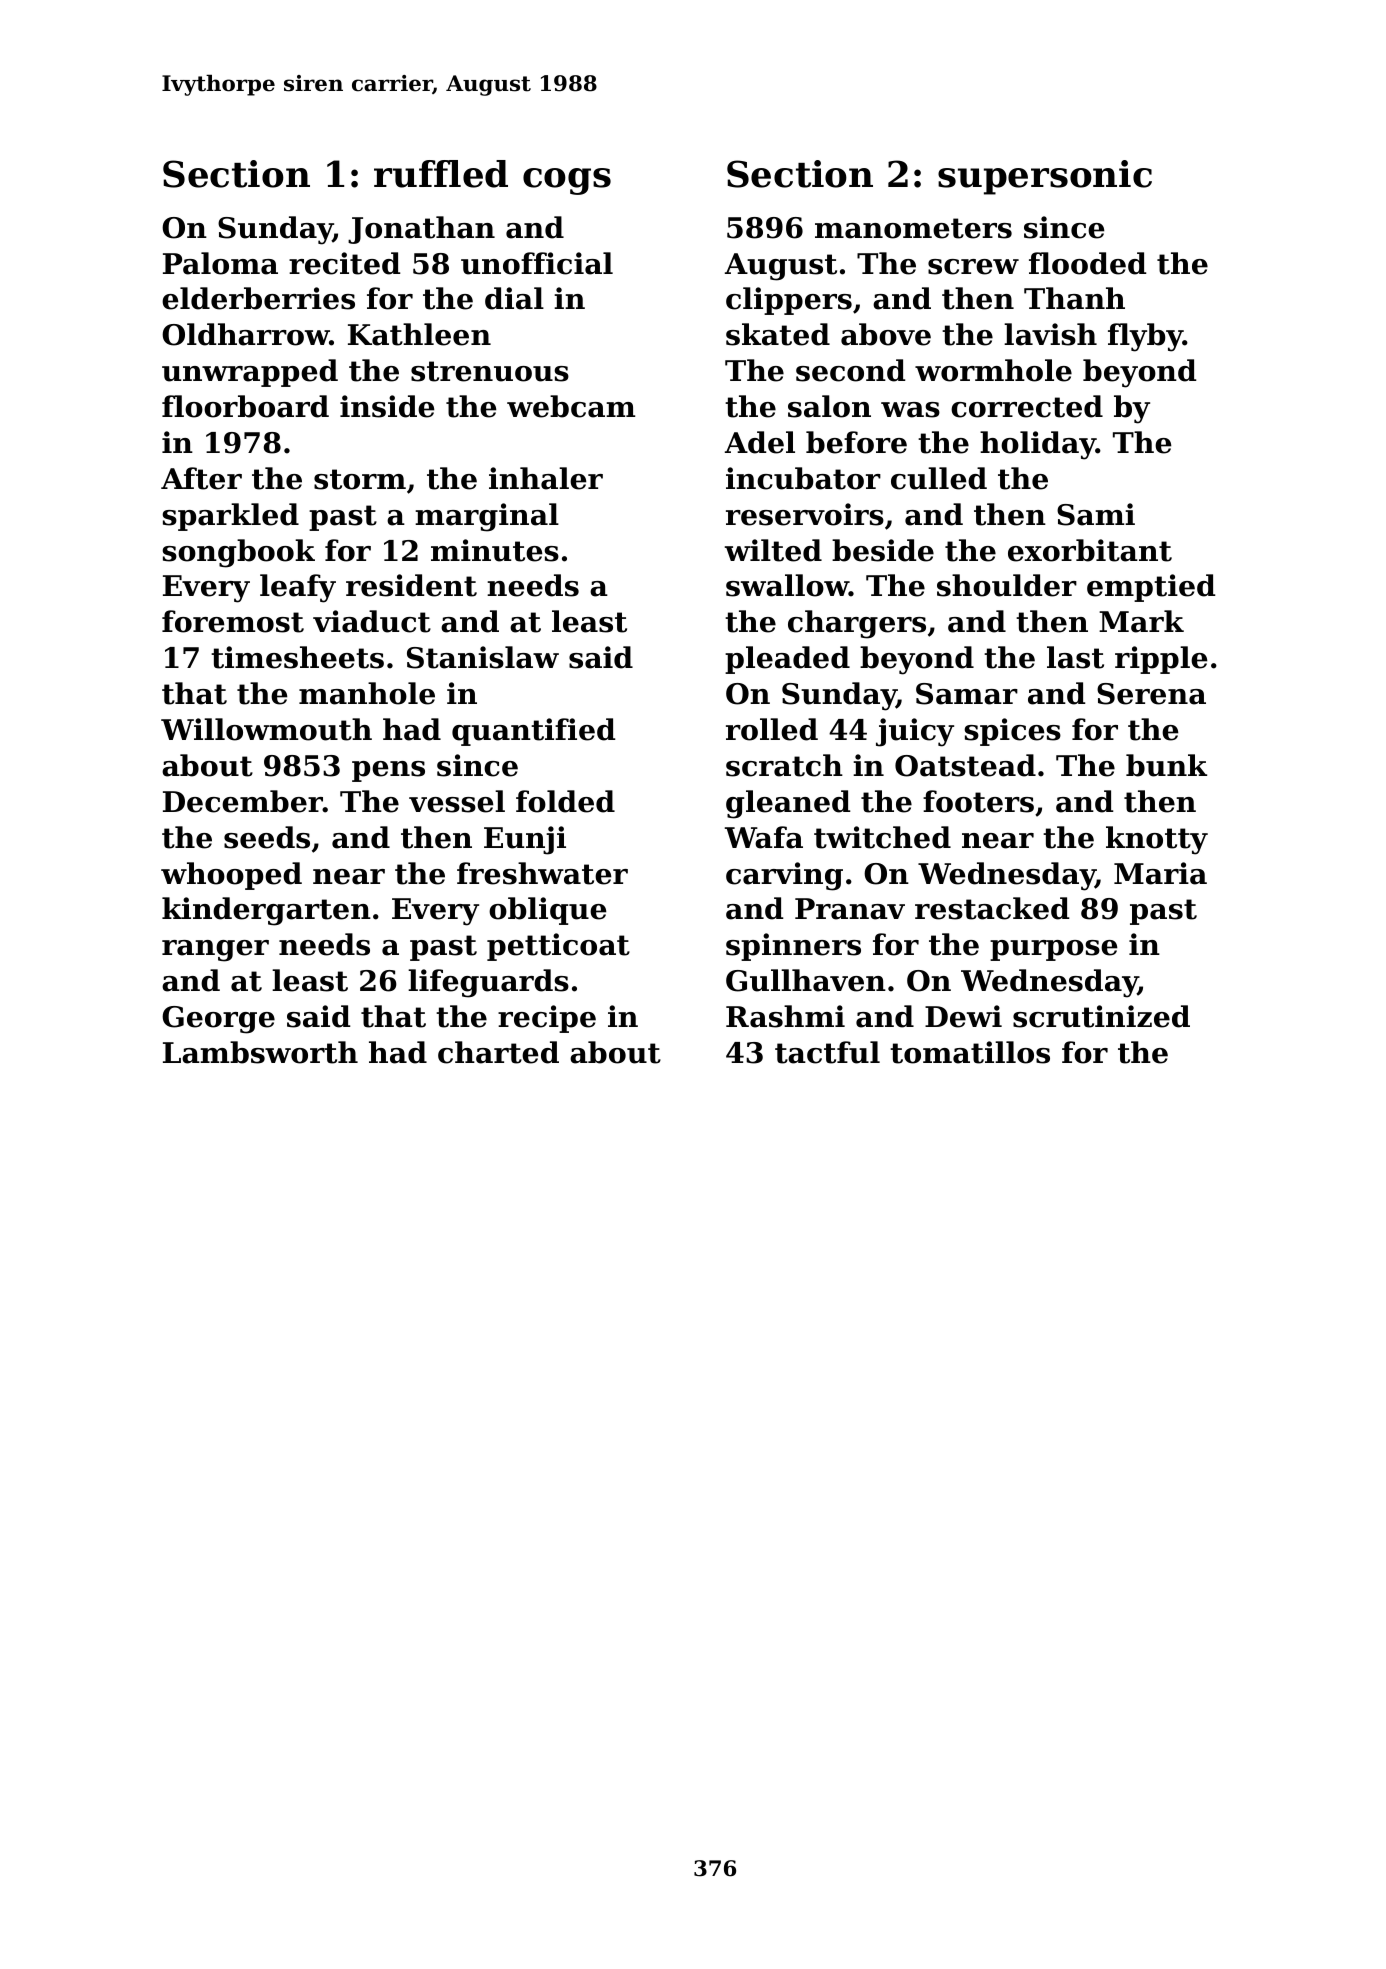  What do you see at coordinates (1141, 621) in the document?
I see `Mark` at bounding box center [1141, 621].
